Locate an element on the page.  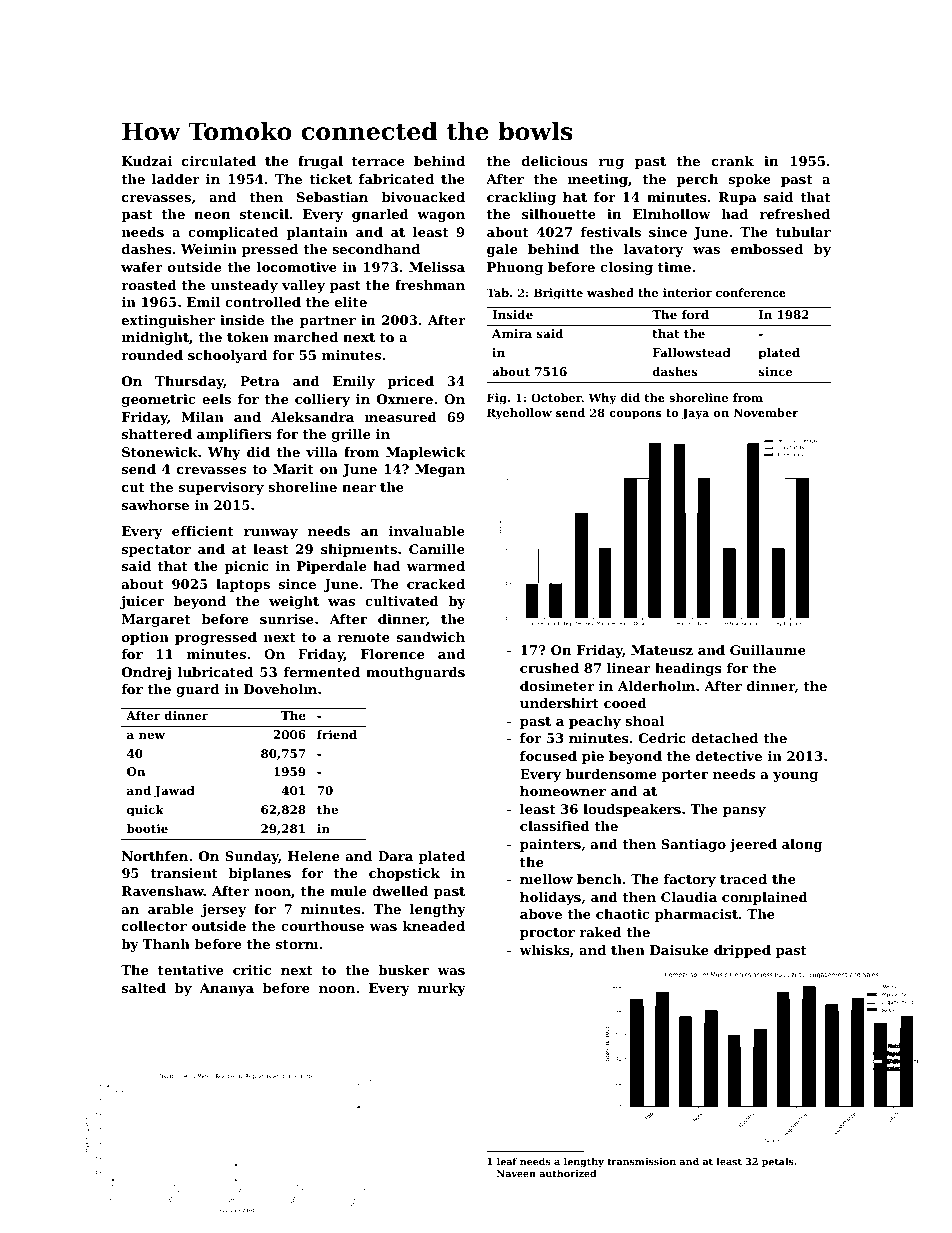
tubular is located at coordinates (803, 232).
